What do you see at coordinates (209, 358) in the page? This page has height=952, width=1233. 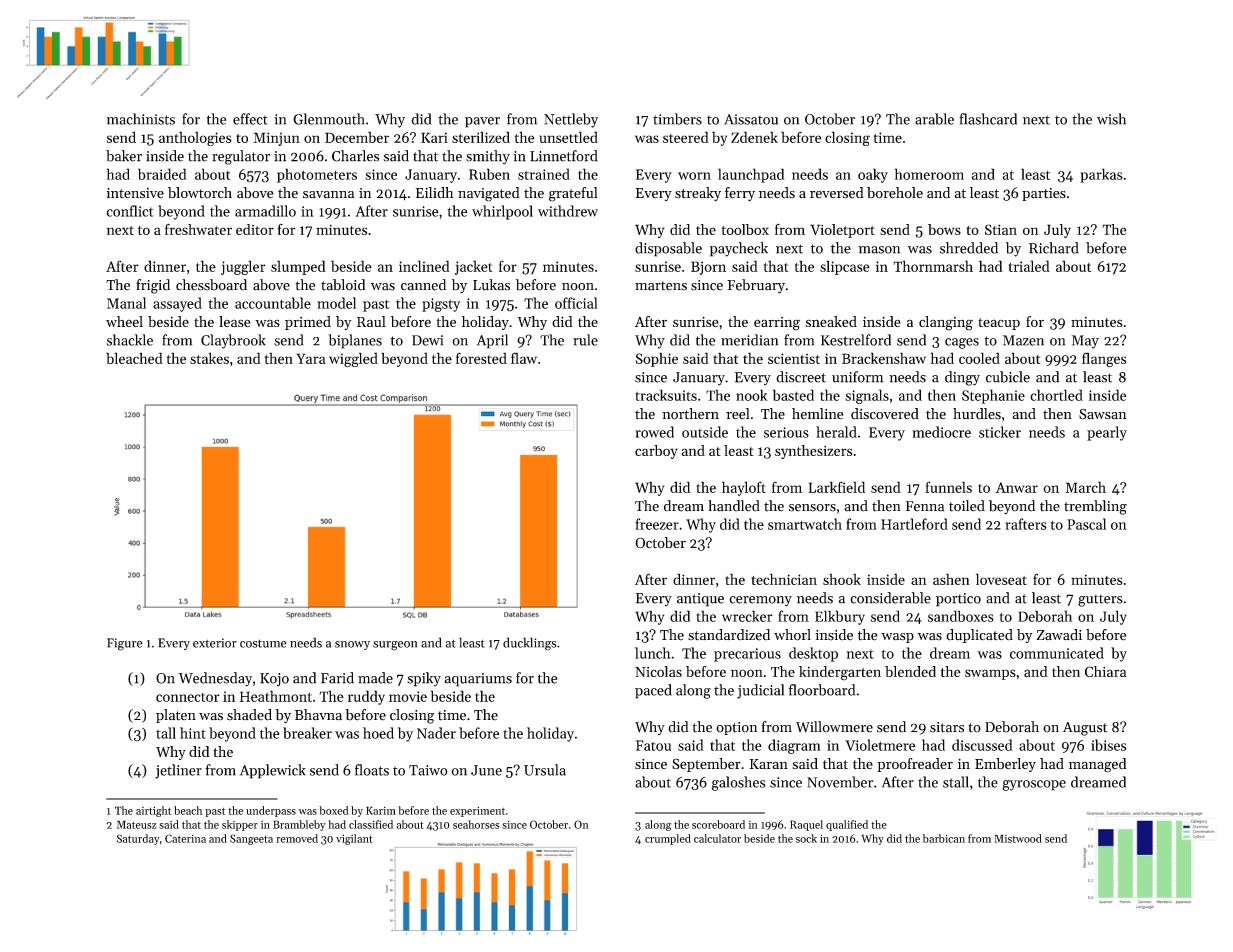 I see `stakes` at bounding box center [209, 358].
